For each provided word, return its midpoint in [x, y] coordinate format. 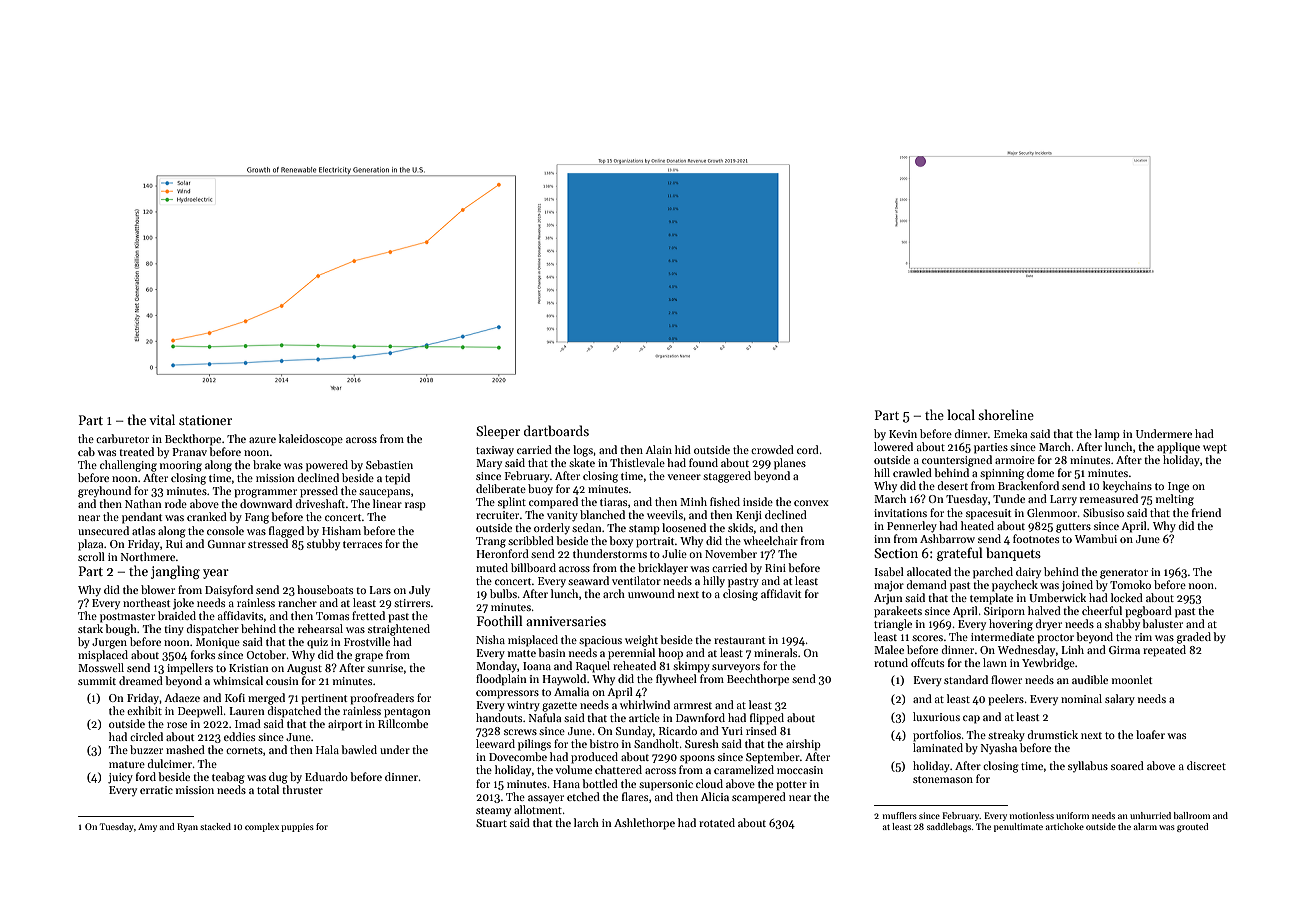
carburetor [122, 438]
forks [203, 654]
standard [966, 679]
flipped [767, 719]
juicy [120, 778]
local [961, 414]
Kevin [903, 434]
